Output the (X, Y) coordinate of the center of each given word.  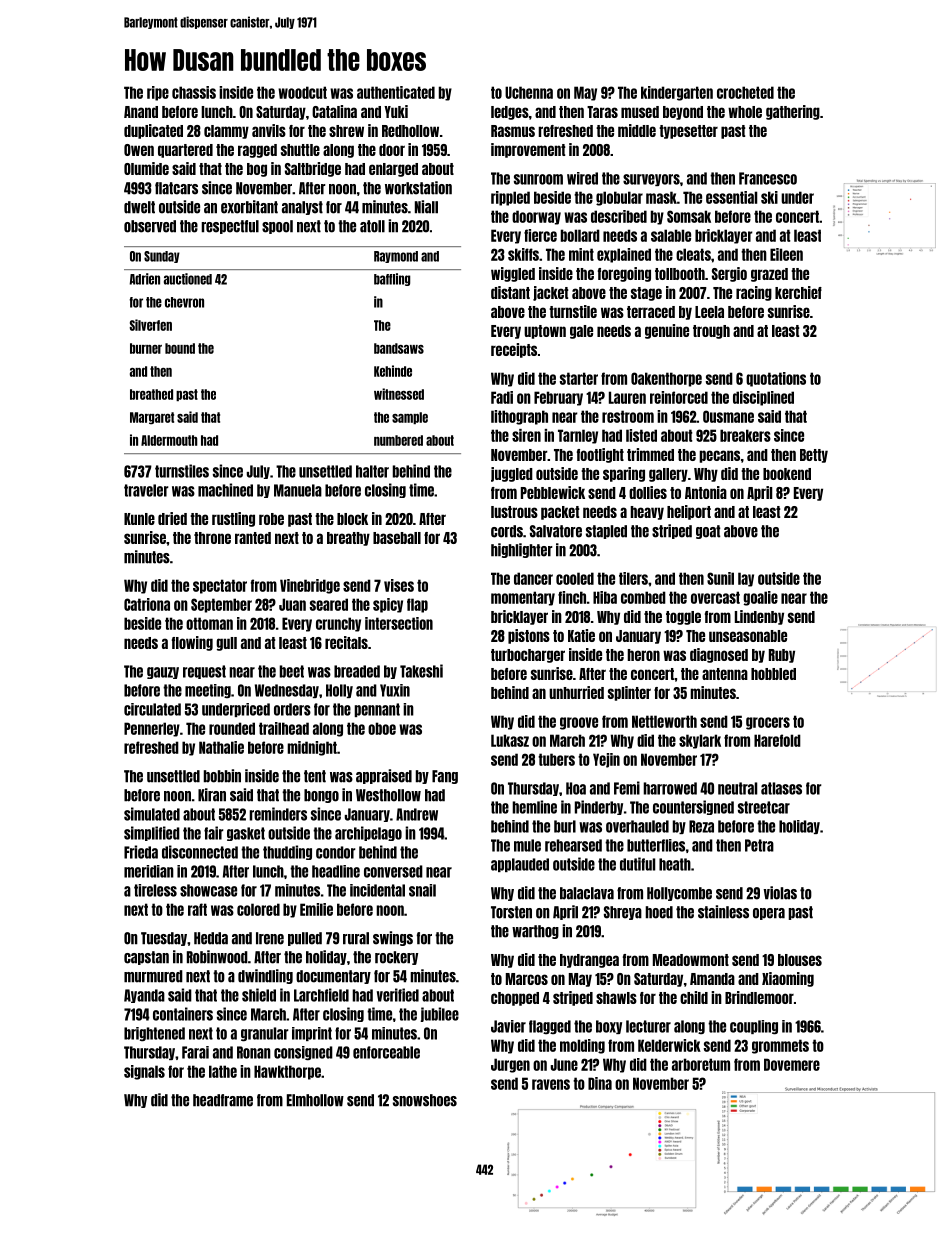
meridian (149, 871)
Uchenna (529, 92)
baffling (392, 279)
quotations (776, 379)
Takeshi (421, 671)
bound (180, 348)
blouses (800, 960)
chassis (194, 92)
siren (526, 435)
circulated (152, 709)
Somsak (689, 216)
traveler (146, 490)
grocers (768, 723)
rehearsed (573, 845)
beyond (683, 113)
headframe (223, 1100)
